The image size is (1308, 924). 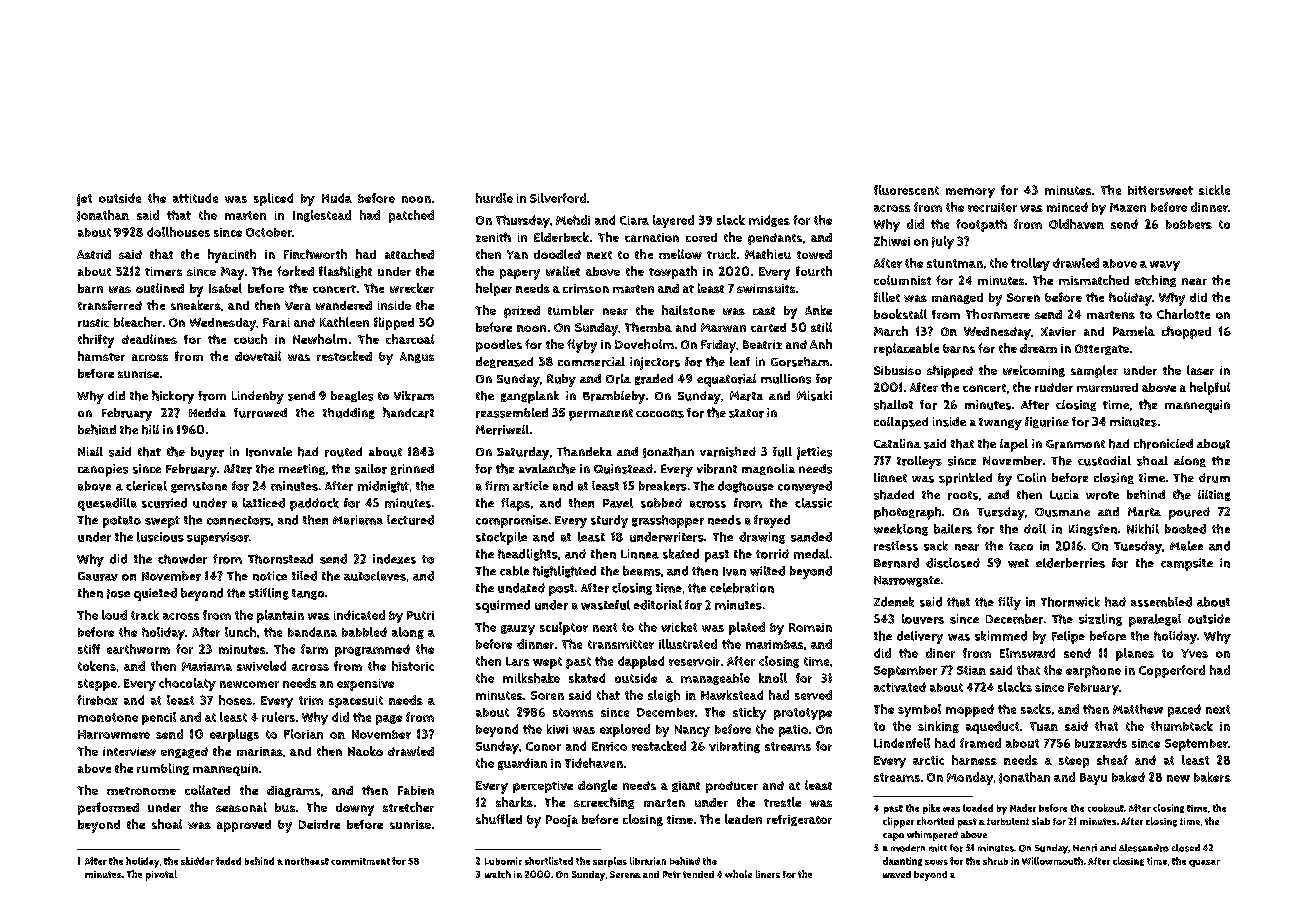 What do you see at coordinates (1210, 388) in the page?
I see `helpful` at bounding box center [1210, 388].
